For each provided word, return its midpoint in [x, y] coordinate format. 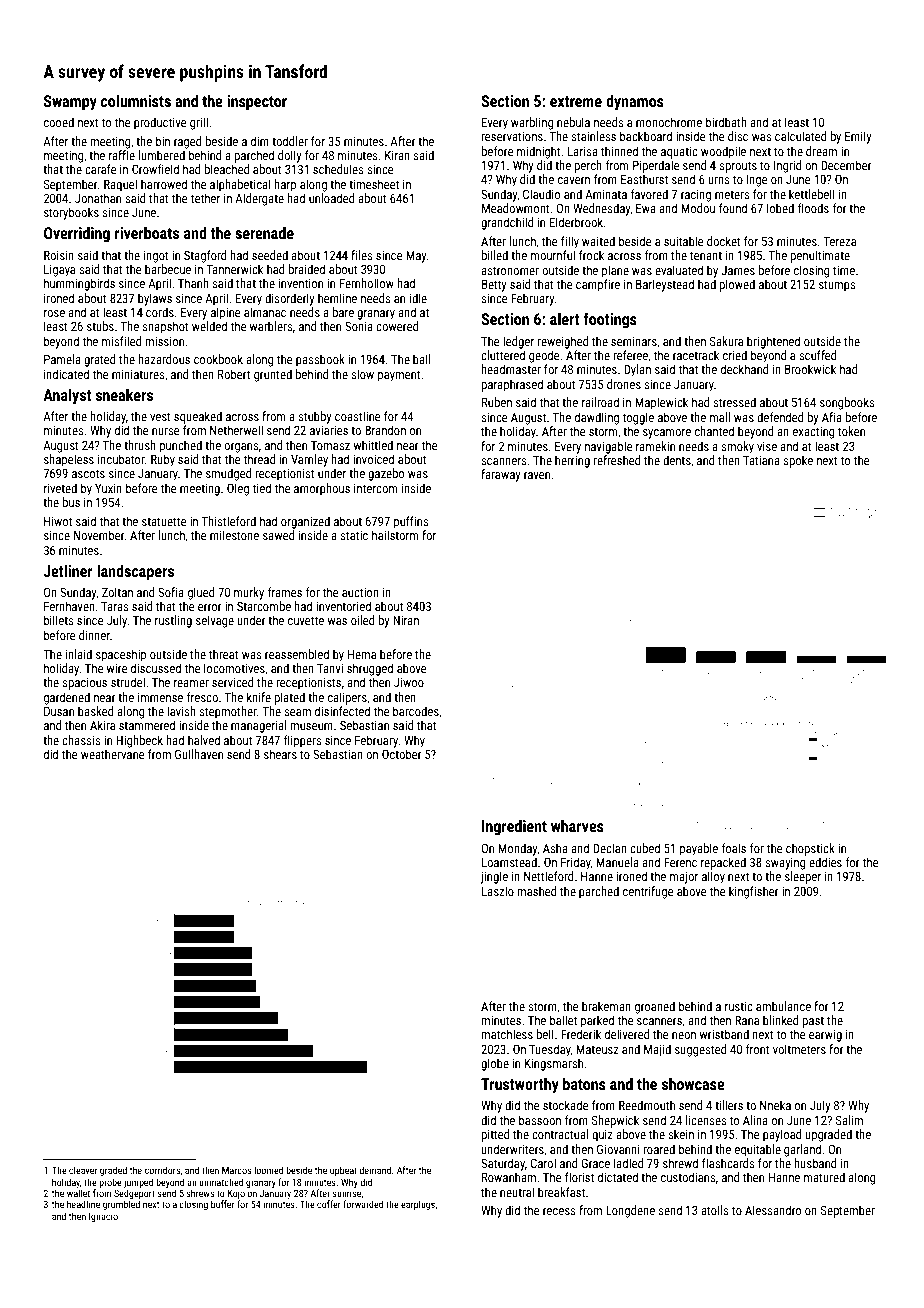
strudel [128, 682]
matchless [507, 1034]
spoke [798, 461]
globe [495, 1064]
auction [360, 592]
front [757, 1049]
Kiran [397, 155]
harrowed [164, 184]
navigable [609, 447]
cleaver [83, 1170]
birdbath [726, 122]
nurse [166, 431]
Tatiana [761, 460]
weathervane [113, 754]
